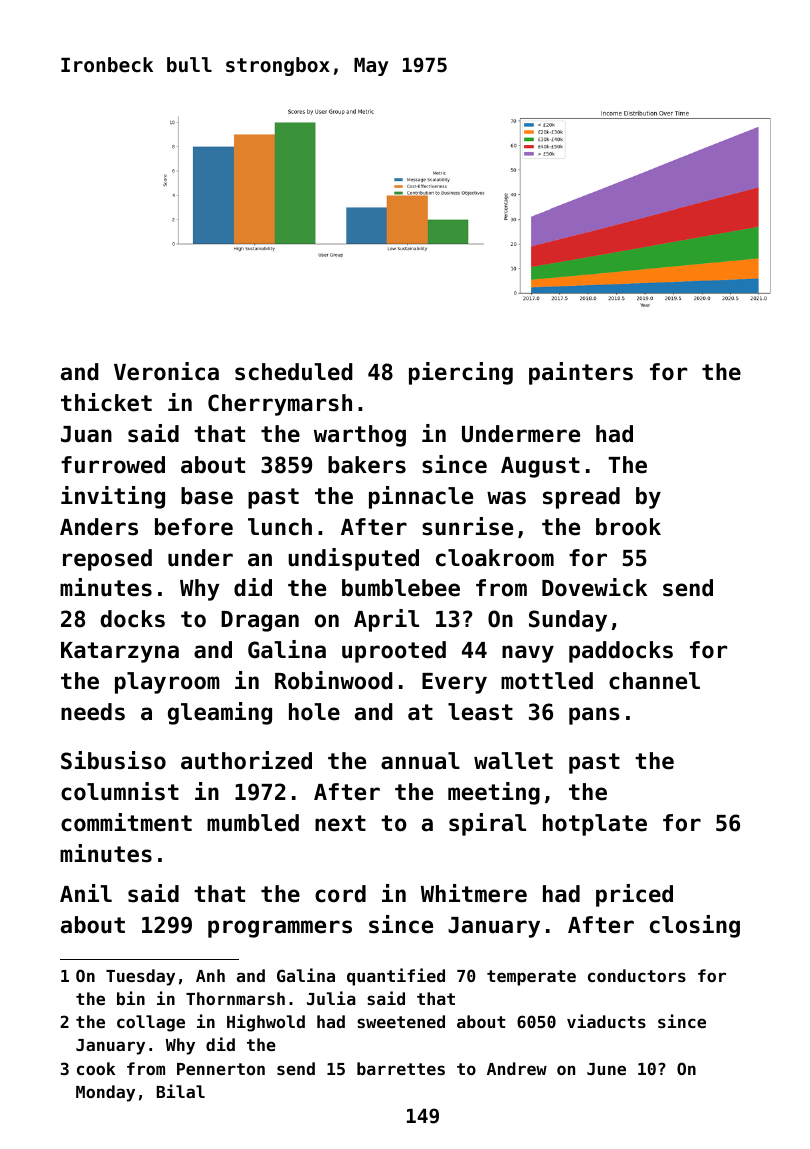 The width and height of the image is (810, 1149). Describe the element at coordinates (120, 652) in the image. I see `Katarzyna` at that location.
